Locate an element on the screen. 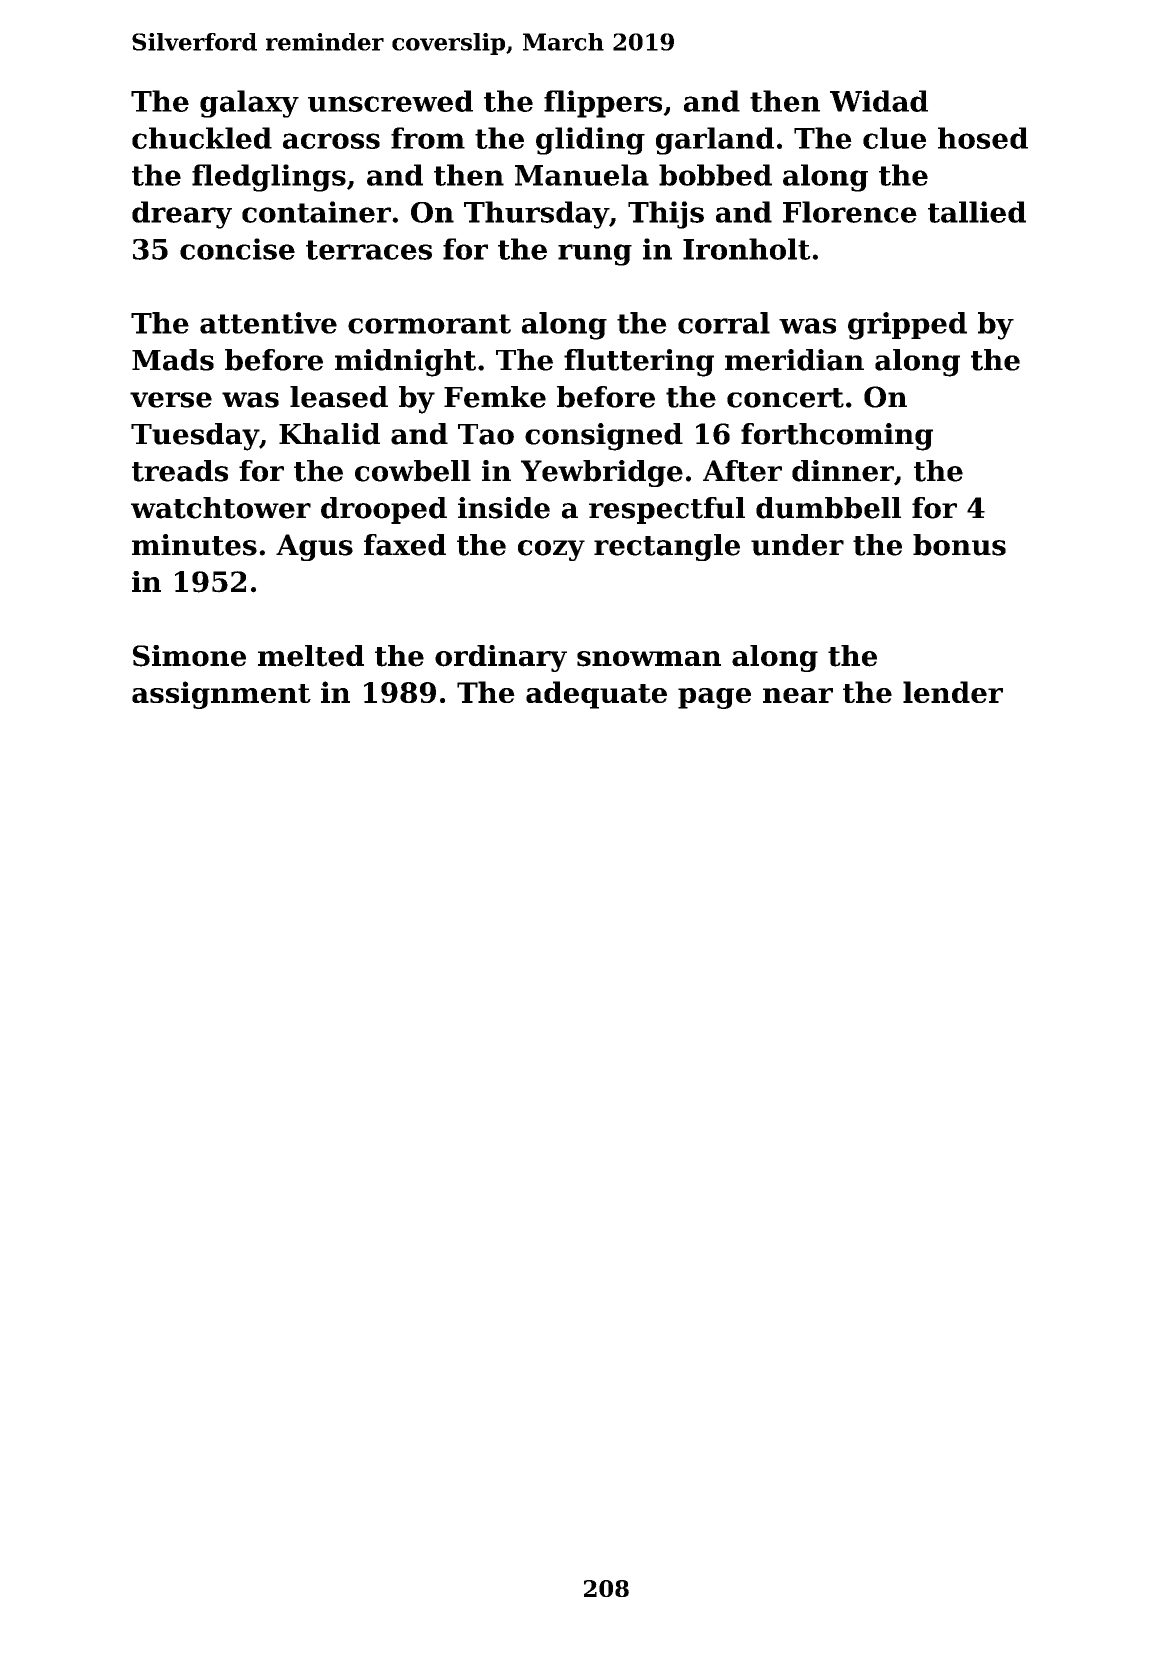 The width and height of the screenshot is (1165, 1654). cozy is located at coordinates (551, 550).
